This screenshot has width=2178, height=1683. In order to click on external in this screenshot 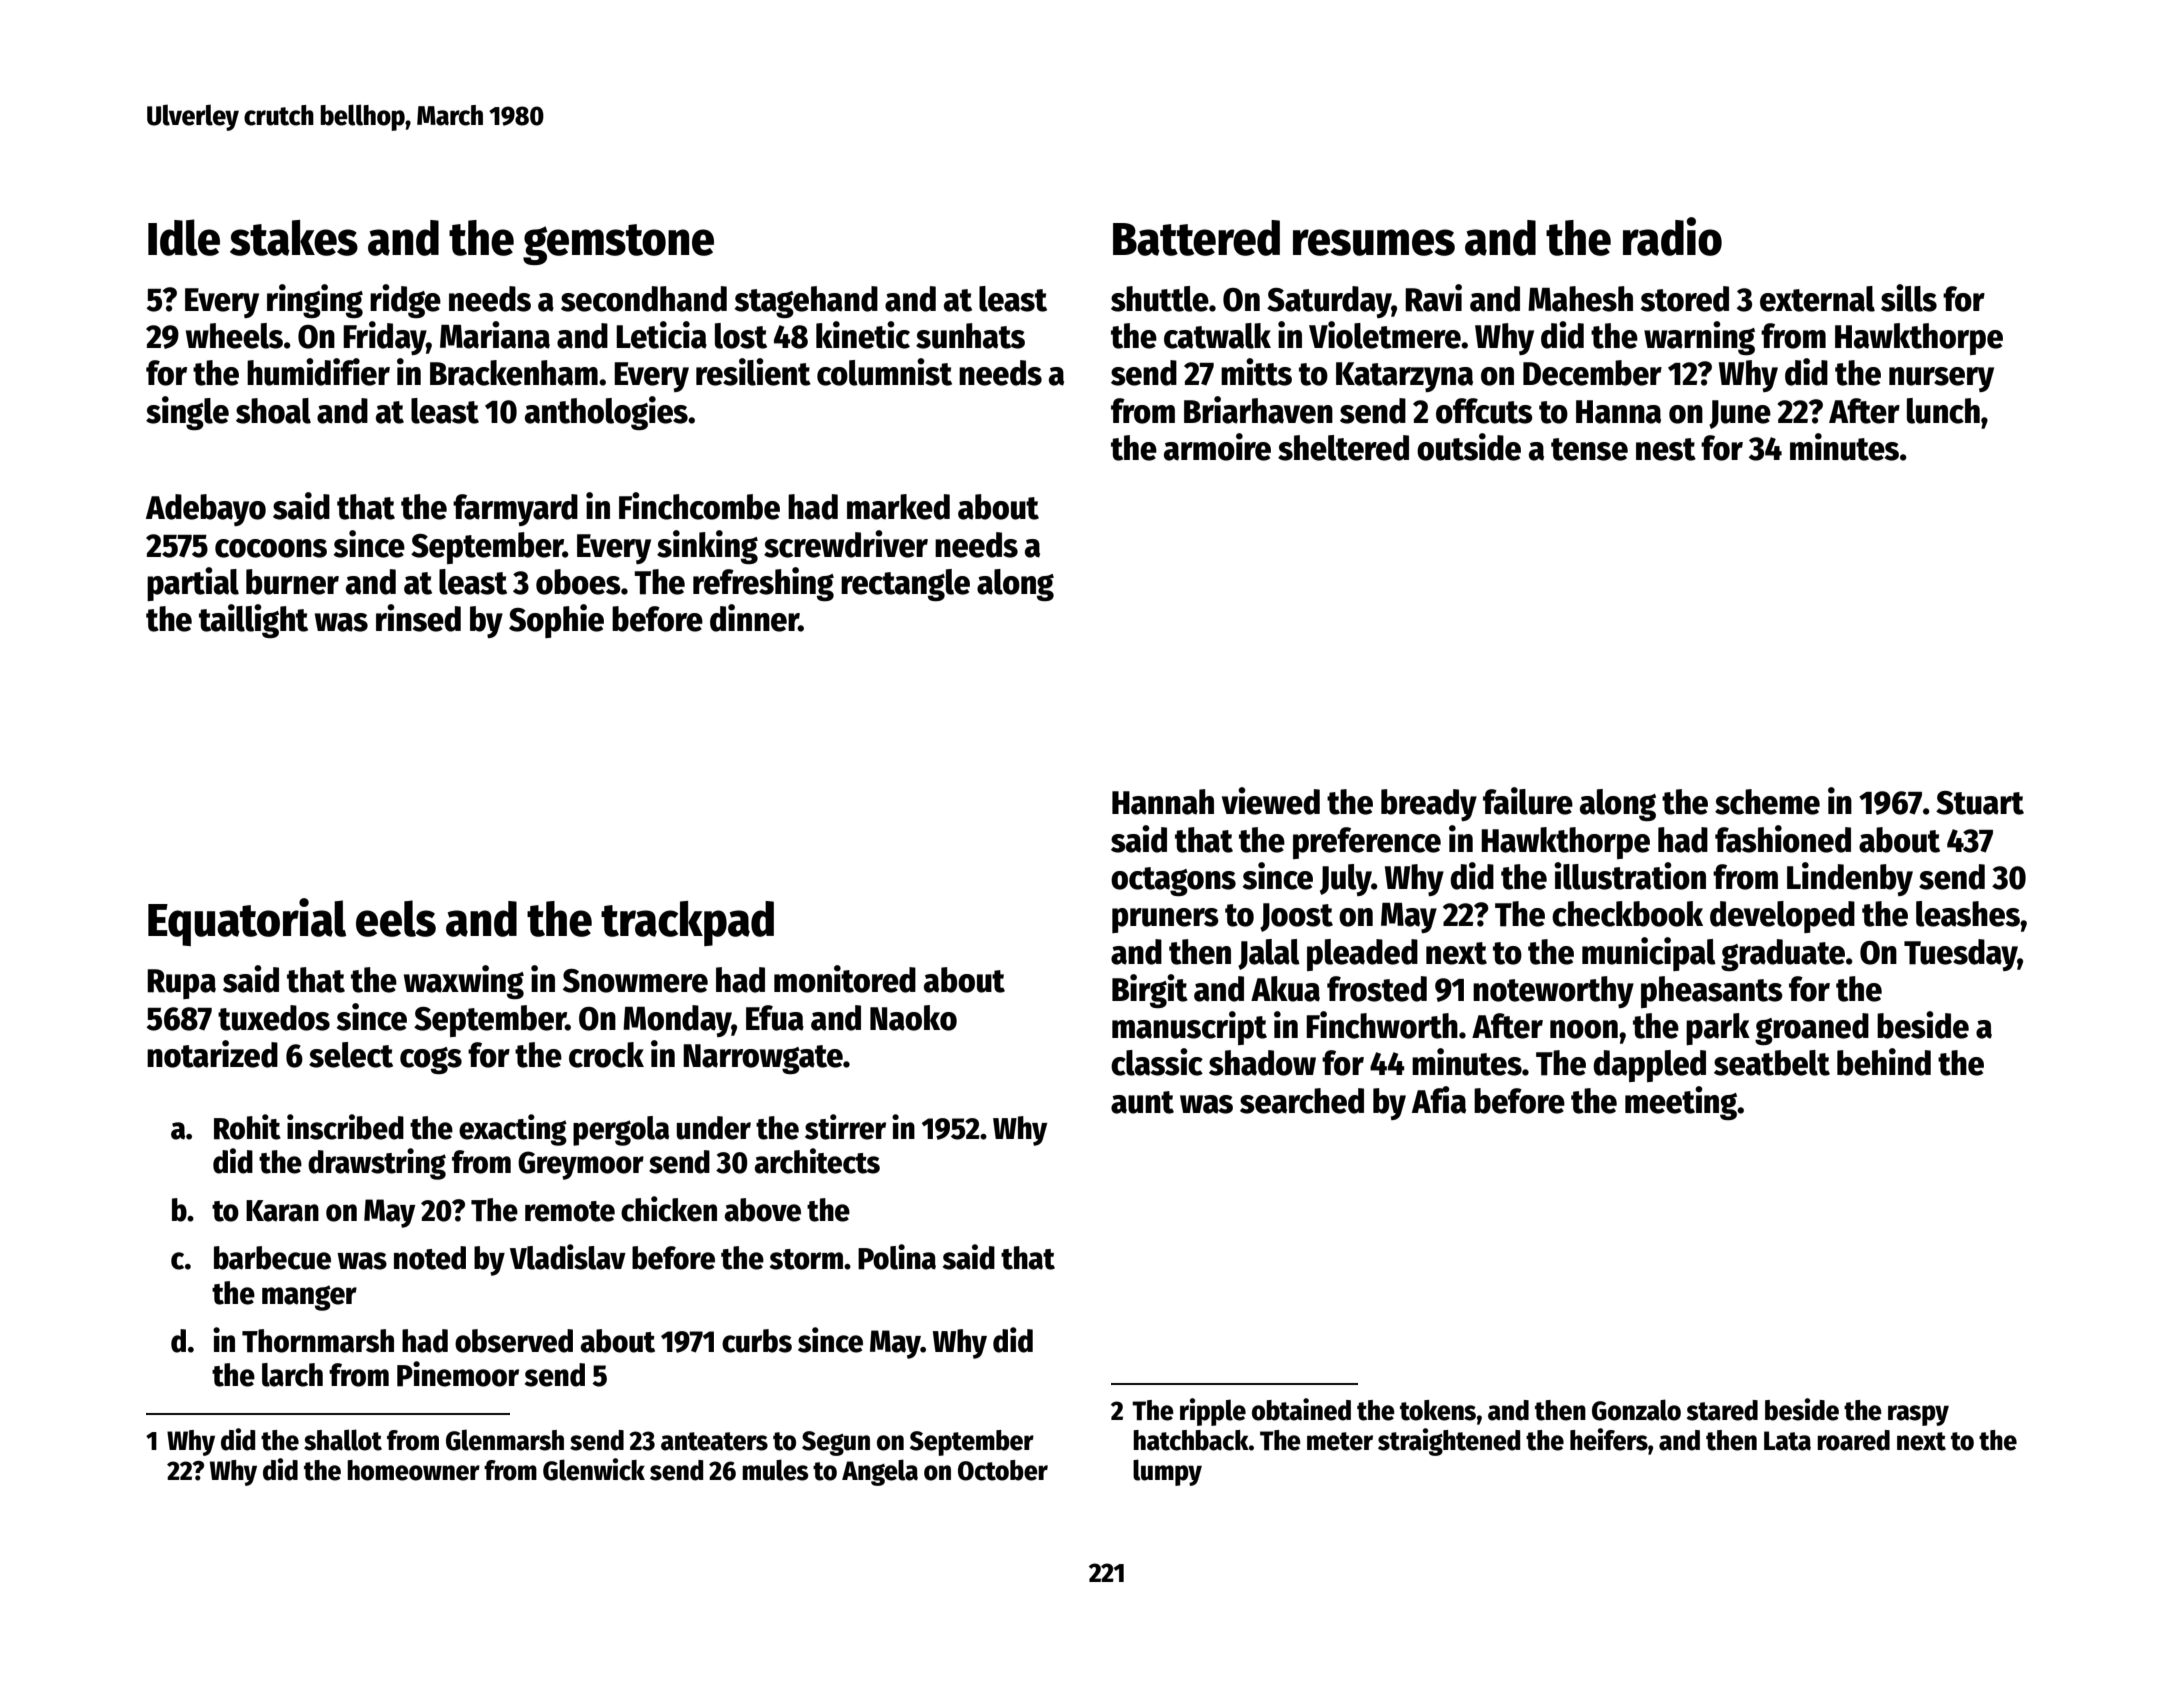, I will do `click(1817, 299)`.
